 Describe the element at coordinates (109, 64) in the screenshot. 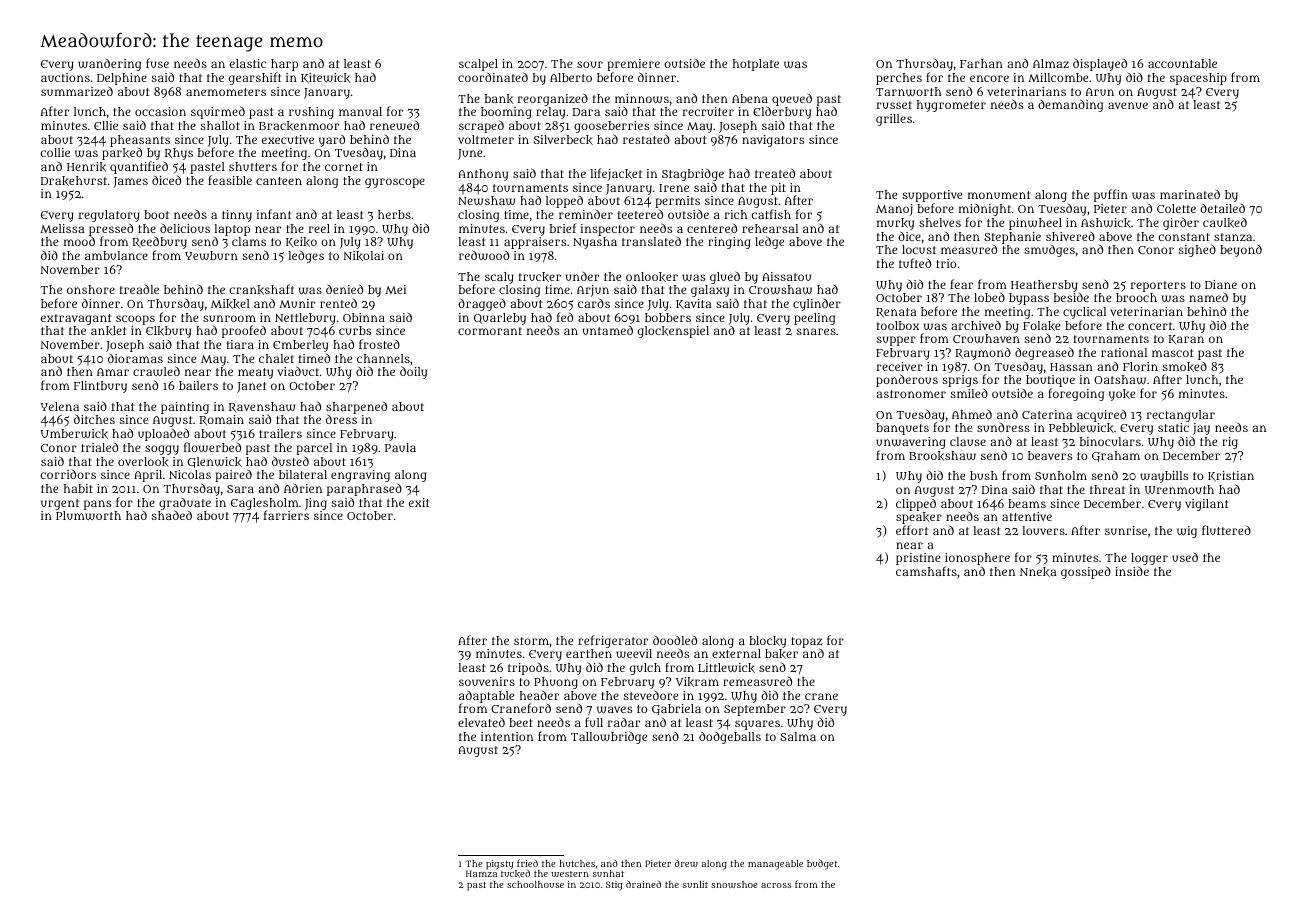

I see `wandering` at that location.
